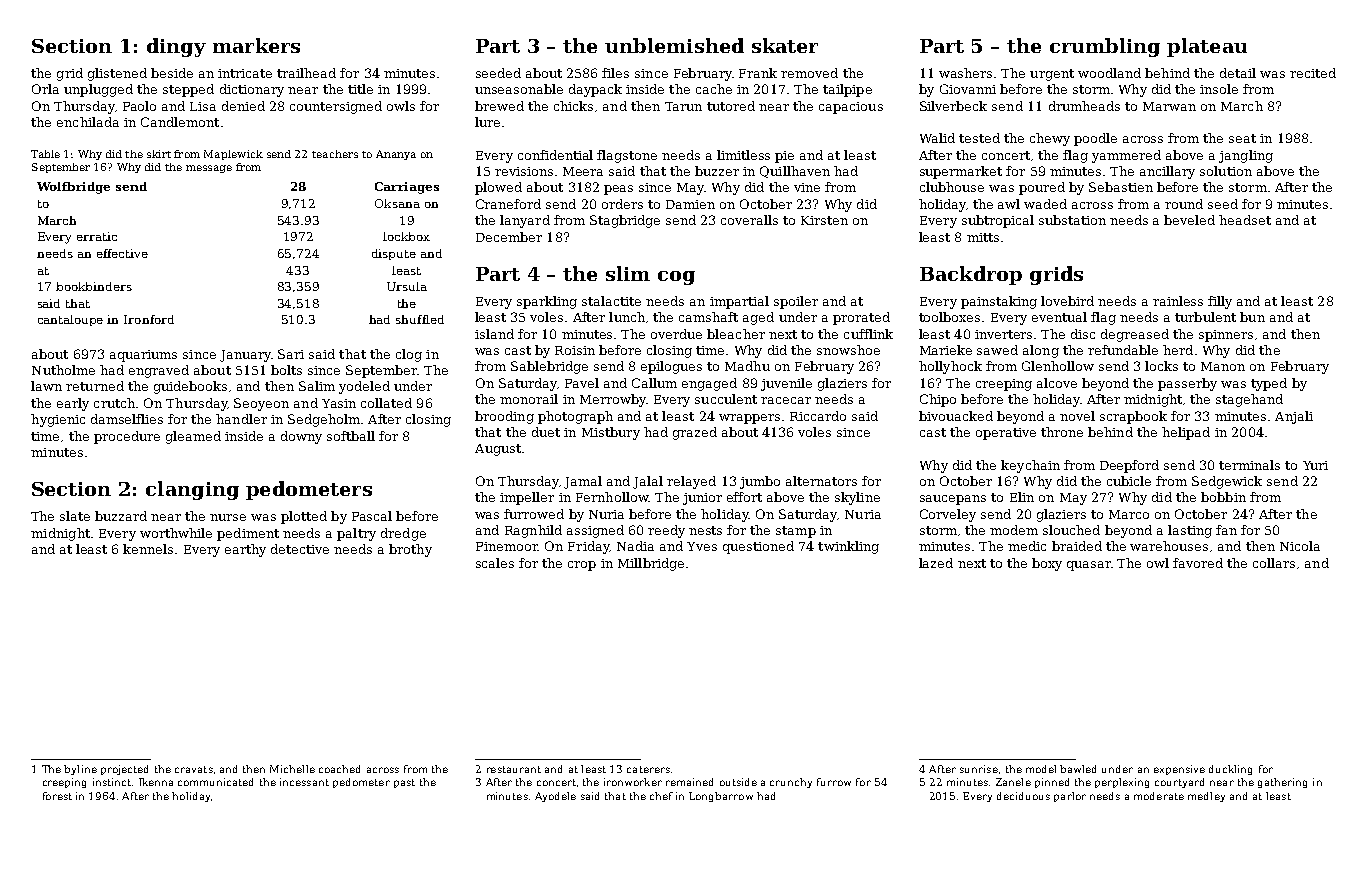 Image resolution: width=1372 pixels, height=887 pixels. What do you see at coordinates (57, 796) in the image?
I see `forest` at bounding box center [57, 796].
